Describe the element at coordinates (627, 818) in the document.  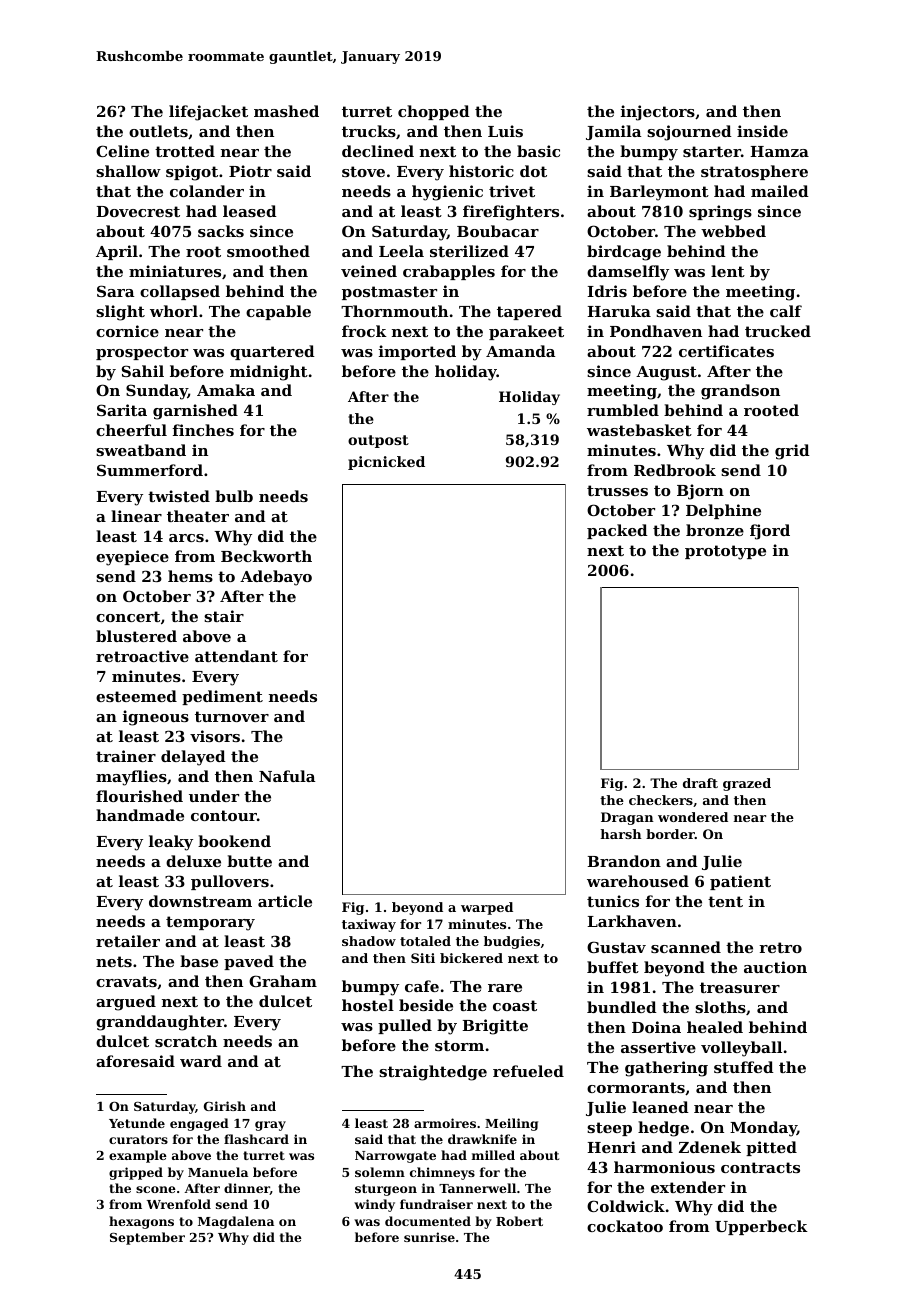
I see `Dragan` at that location.
